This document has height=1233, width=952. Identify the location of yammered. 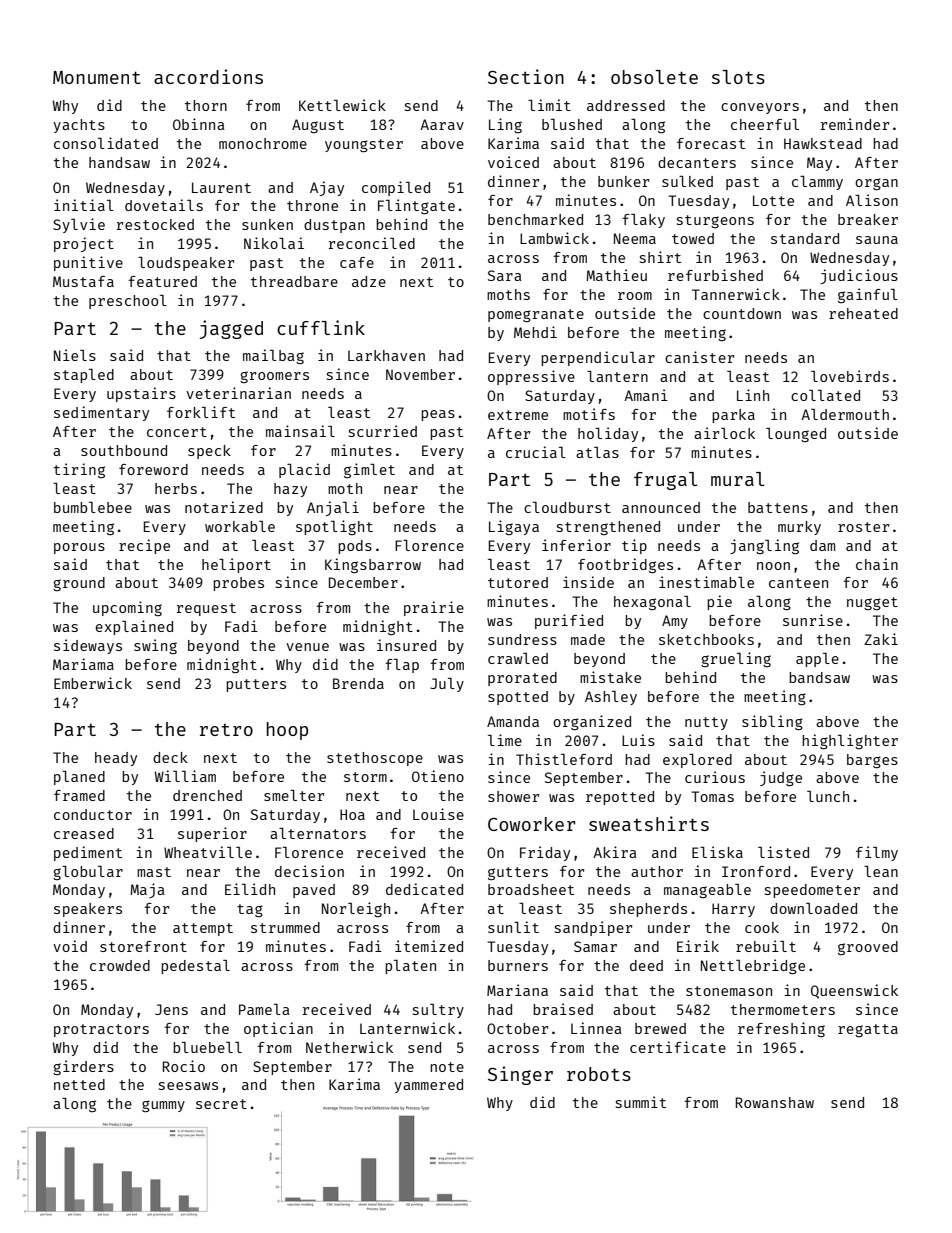
(428, 1086).
